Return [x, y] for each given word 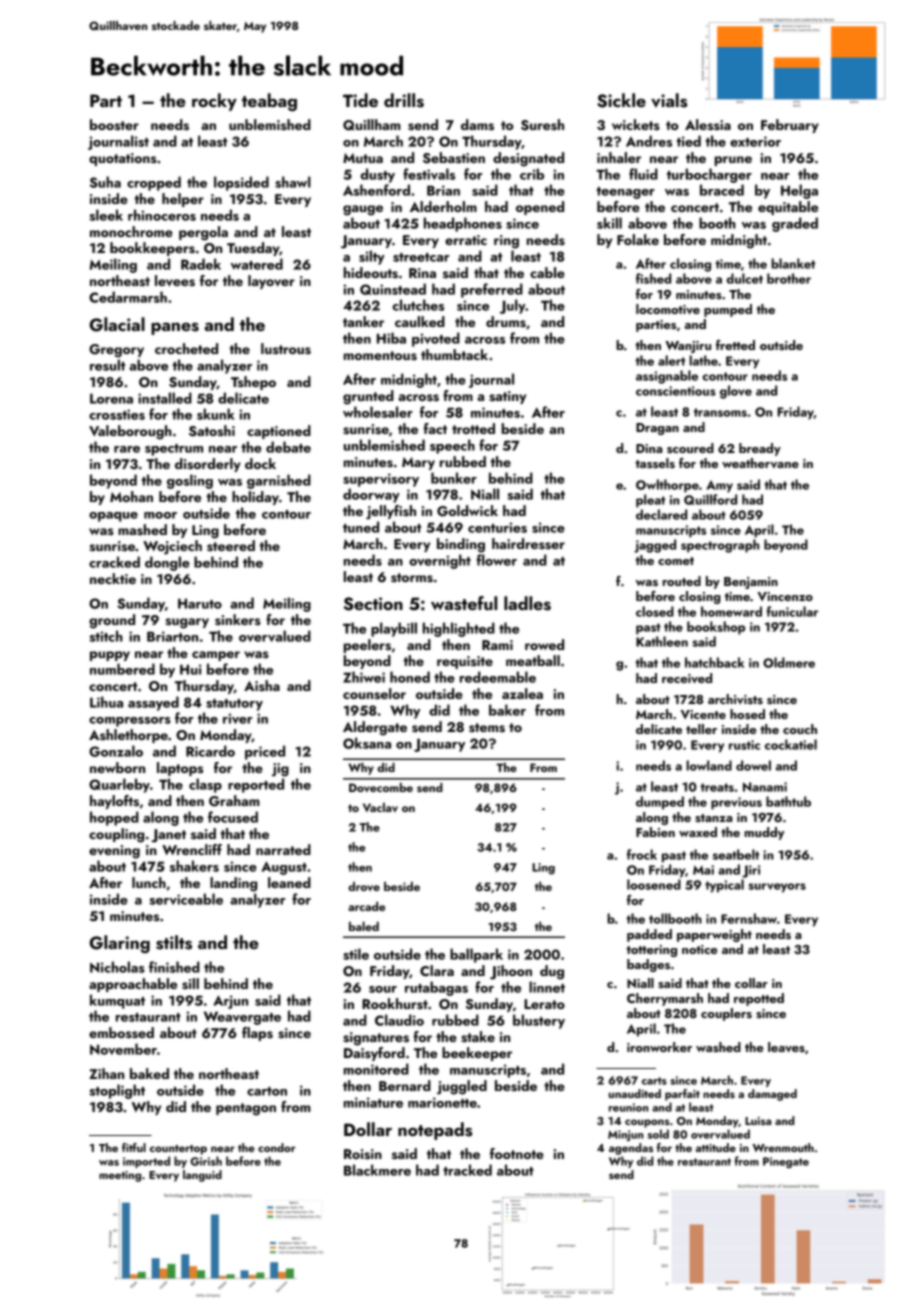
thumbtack [454, 354]
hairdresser [528, 544]
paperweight [714, 935]
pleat [650, 501]
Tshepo [253, 383]
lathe [703, 360]
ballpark [476, 955]
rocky [214, 102]
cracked [114, 562]
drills [404, 100]
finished [174, 967]
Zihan [106, 1073]
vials [669, 100]
